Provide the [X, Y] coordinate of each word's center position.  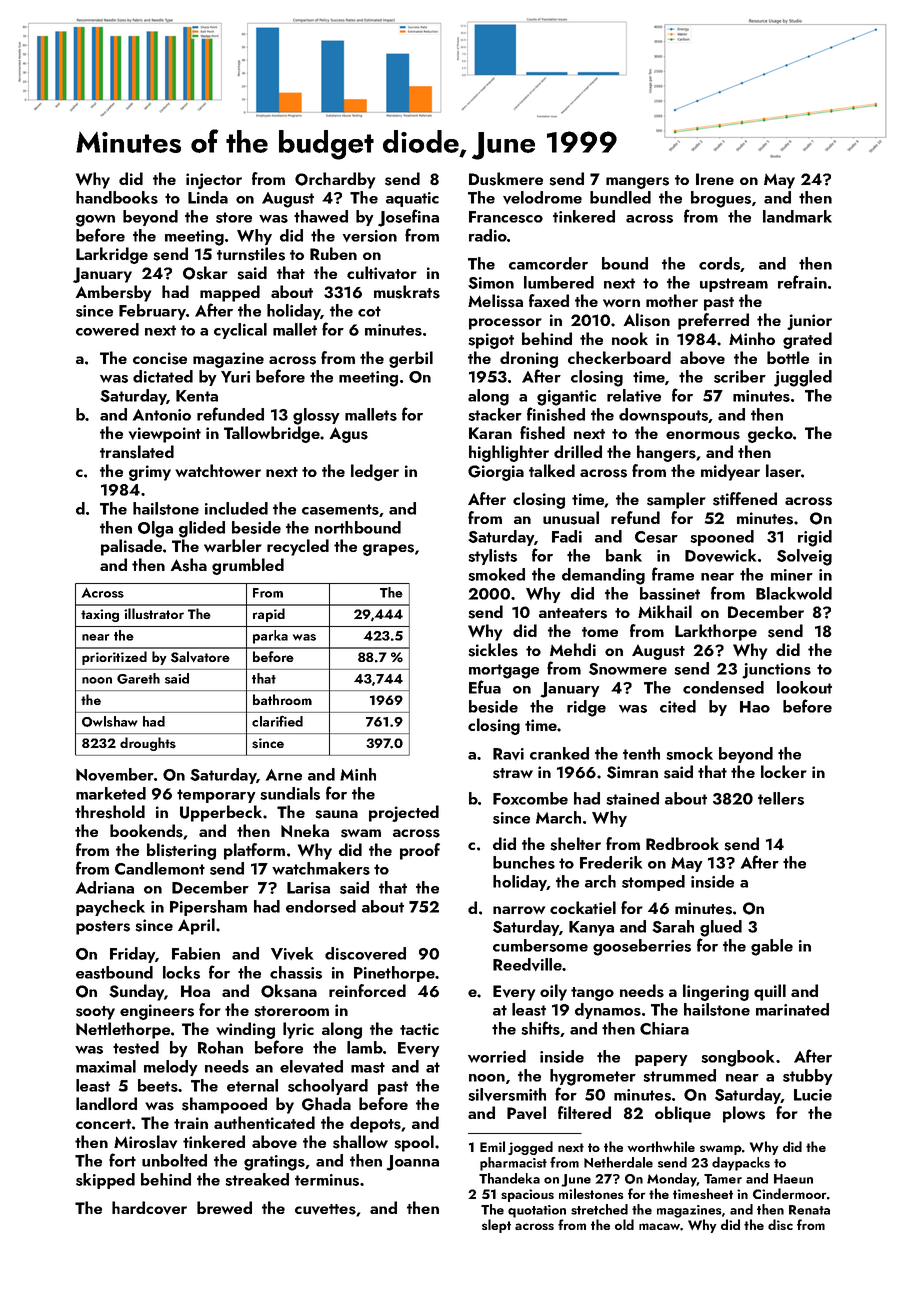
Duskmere [506, 179]
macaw [660, 1226]
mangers [637, 183]
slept [496, 1226]
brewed [224, 1207]
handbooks [117, 197]
